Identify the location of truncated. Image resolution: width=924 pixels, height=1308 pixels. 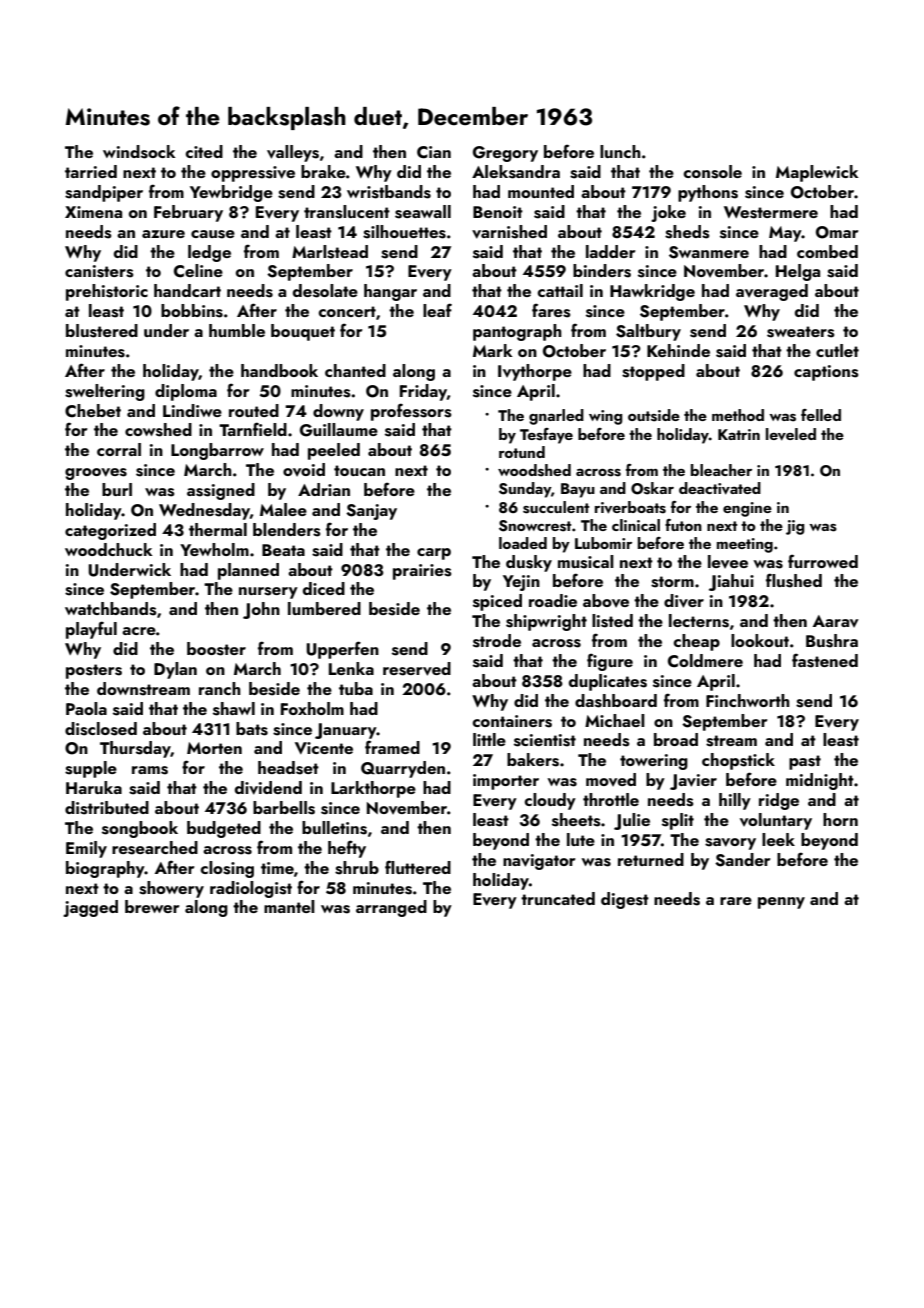
(558, 898).
